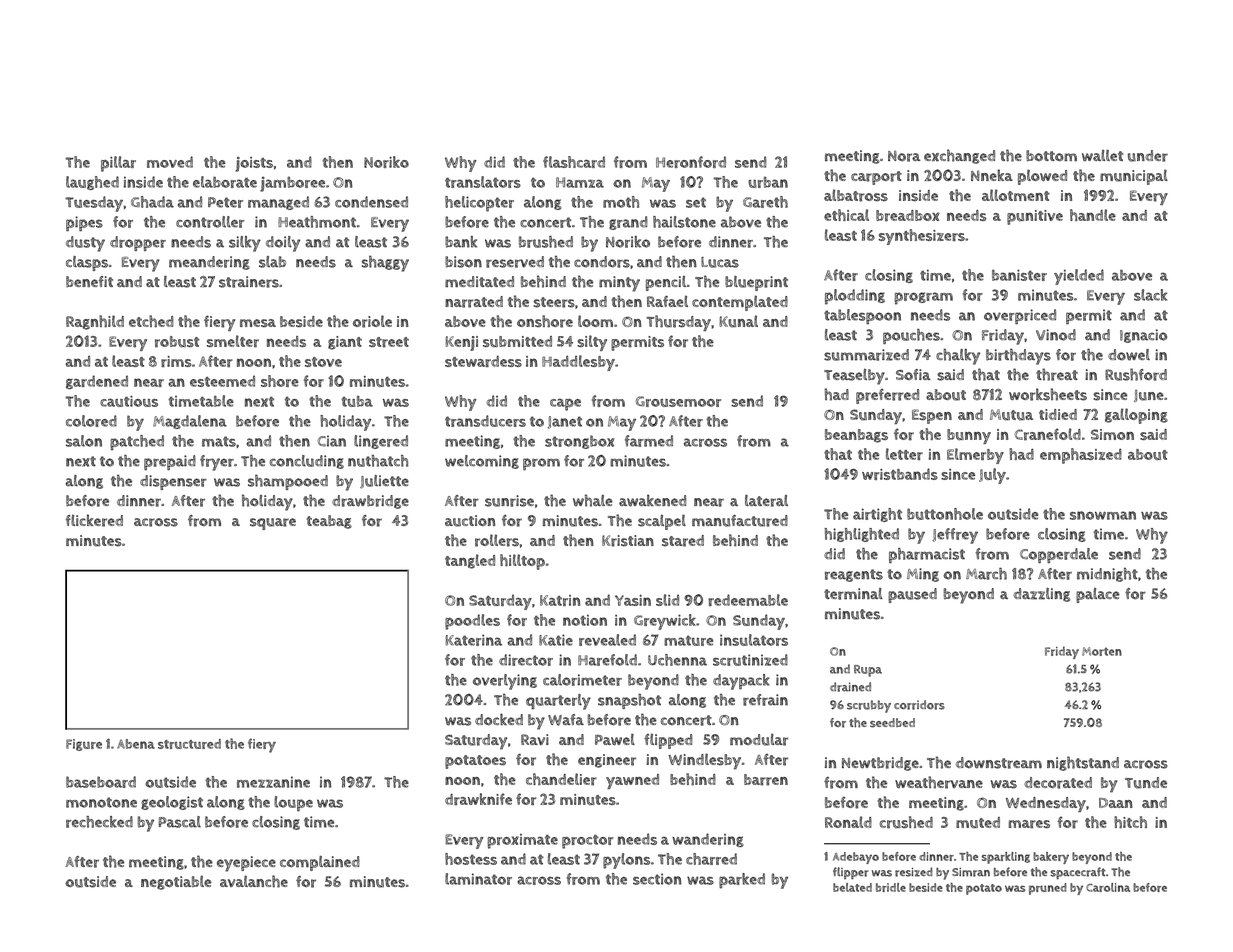 The height and width of the screenshot is (952, 1233). I want to click on translators, so click(483, 182).
